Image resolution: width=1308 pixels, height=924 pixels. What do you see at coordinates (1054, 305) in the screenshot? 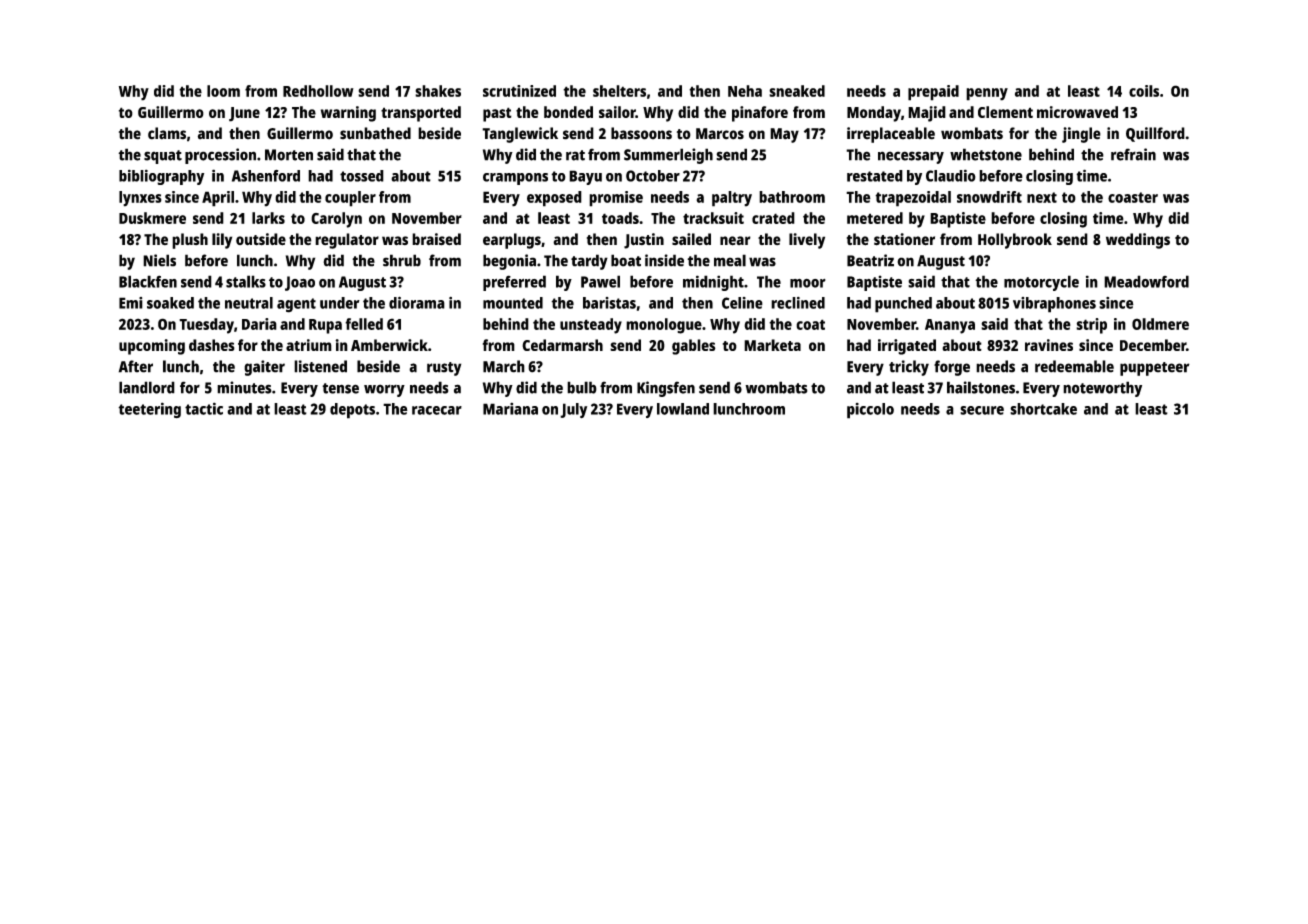
I see `vibraphones` at bounding box center [1054, 305].
